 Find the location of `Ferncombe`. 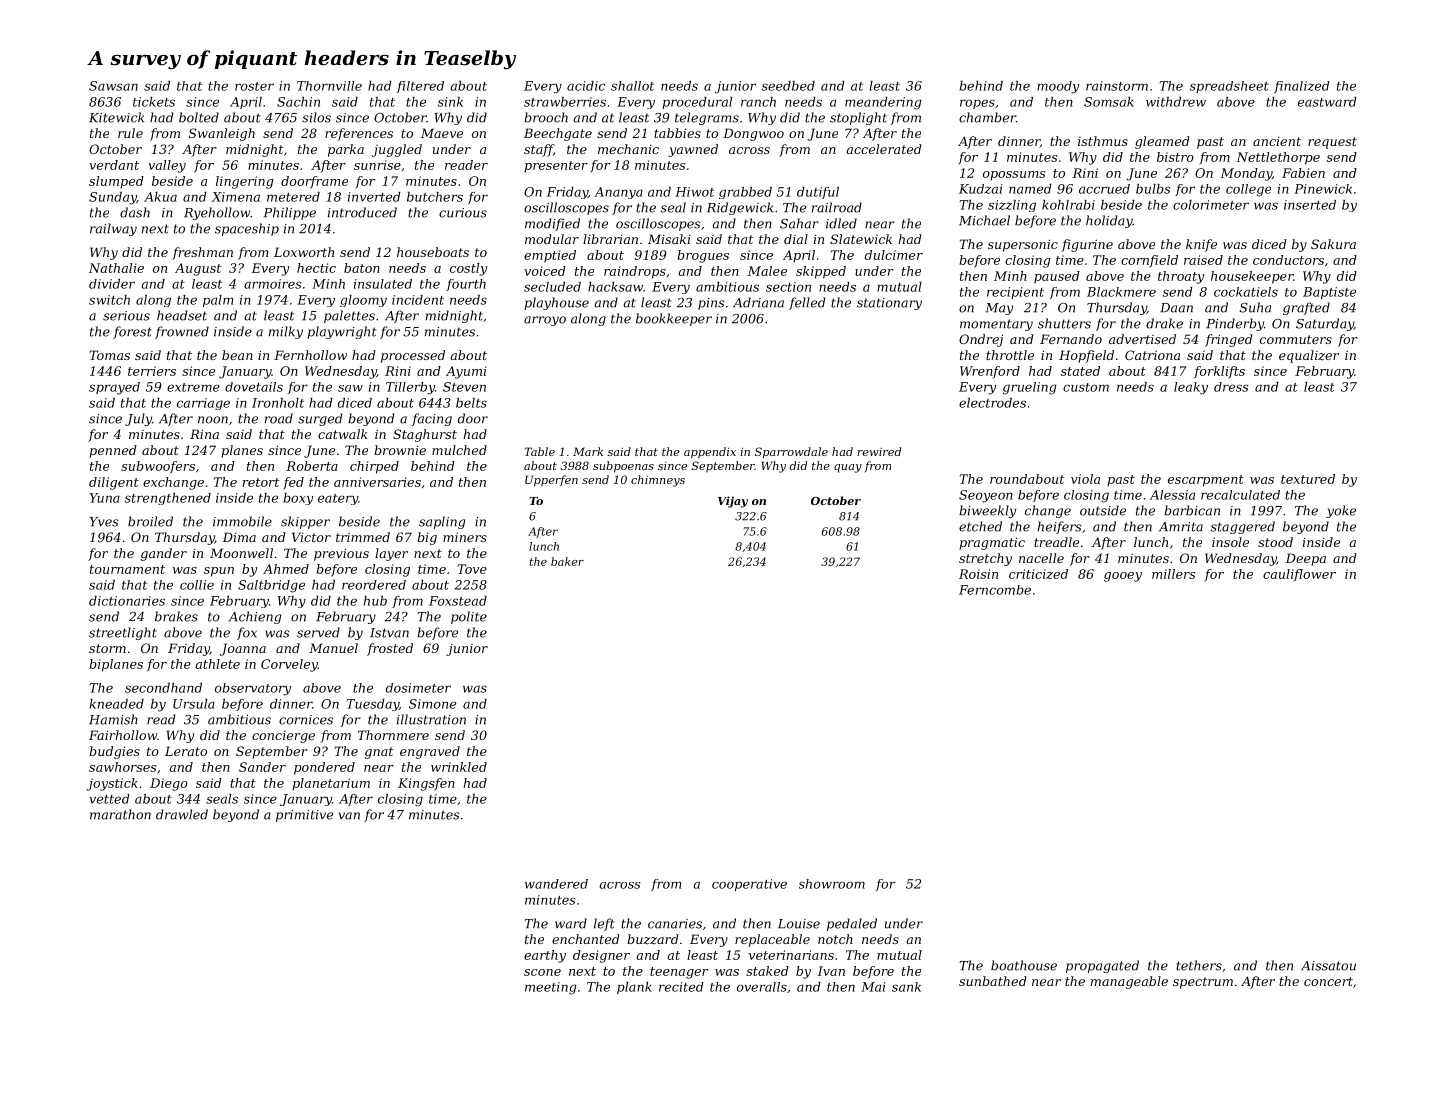

Ferncombe is located at coordinates (995, 590).
